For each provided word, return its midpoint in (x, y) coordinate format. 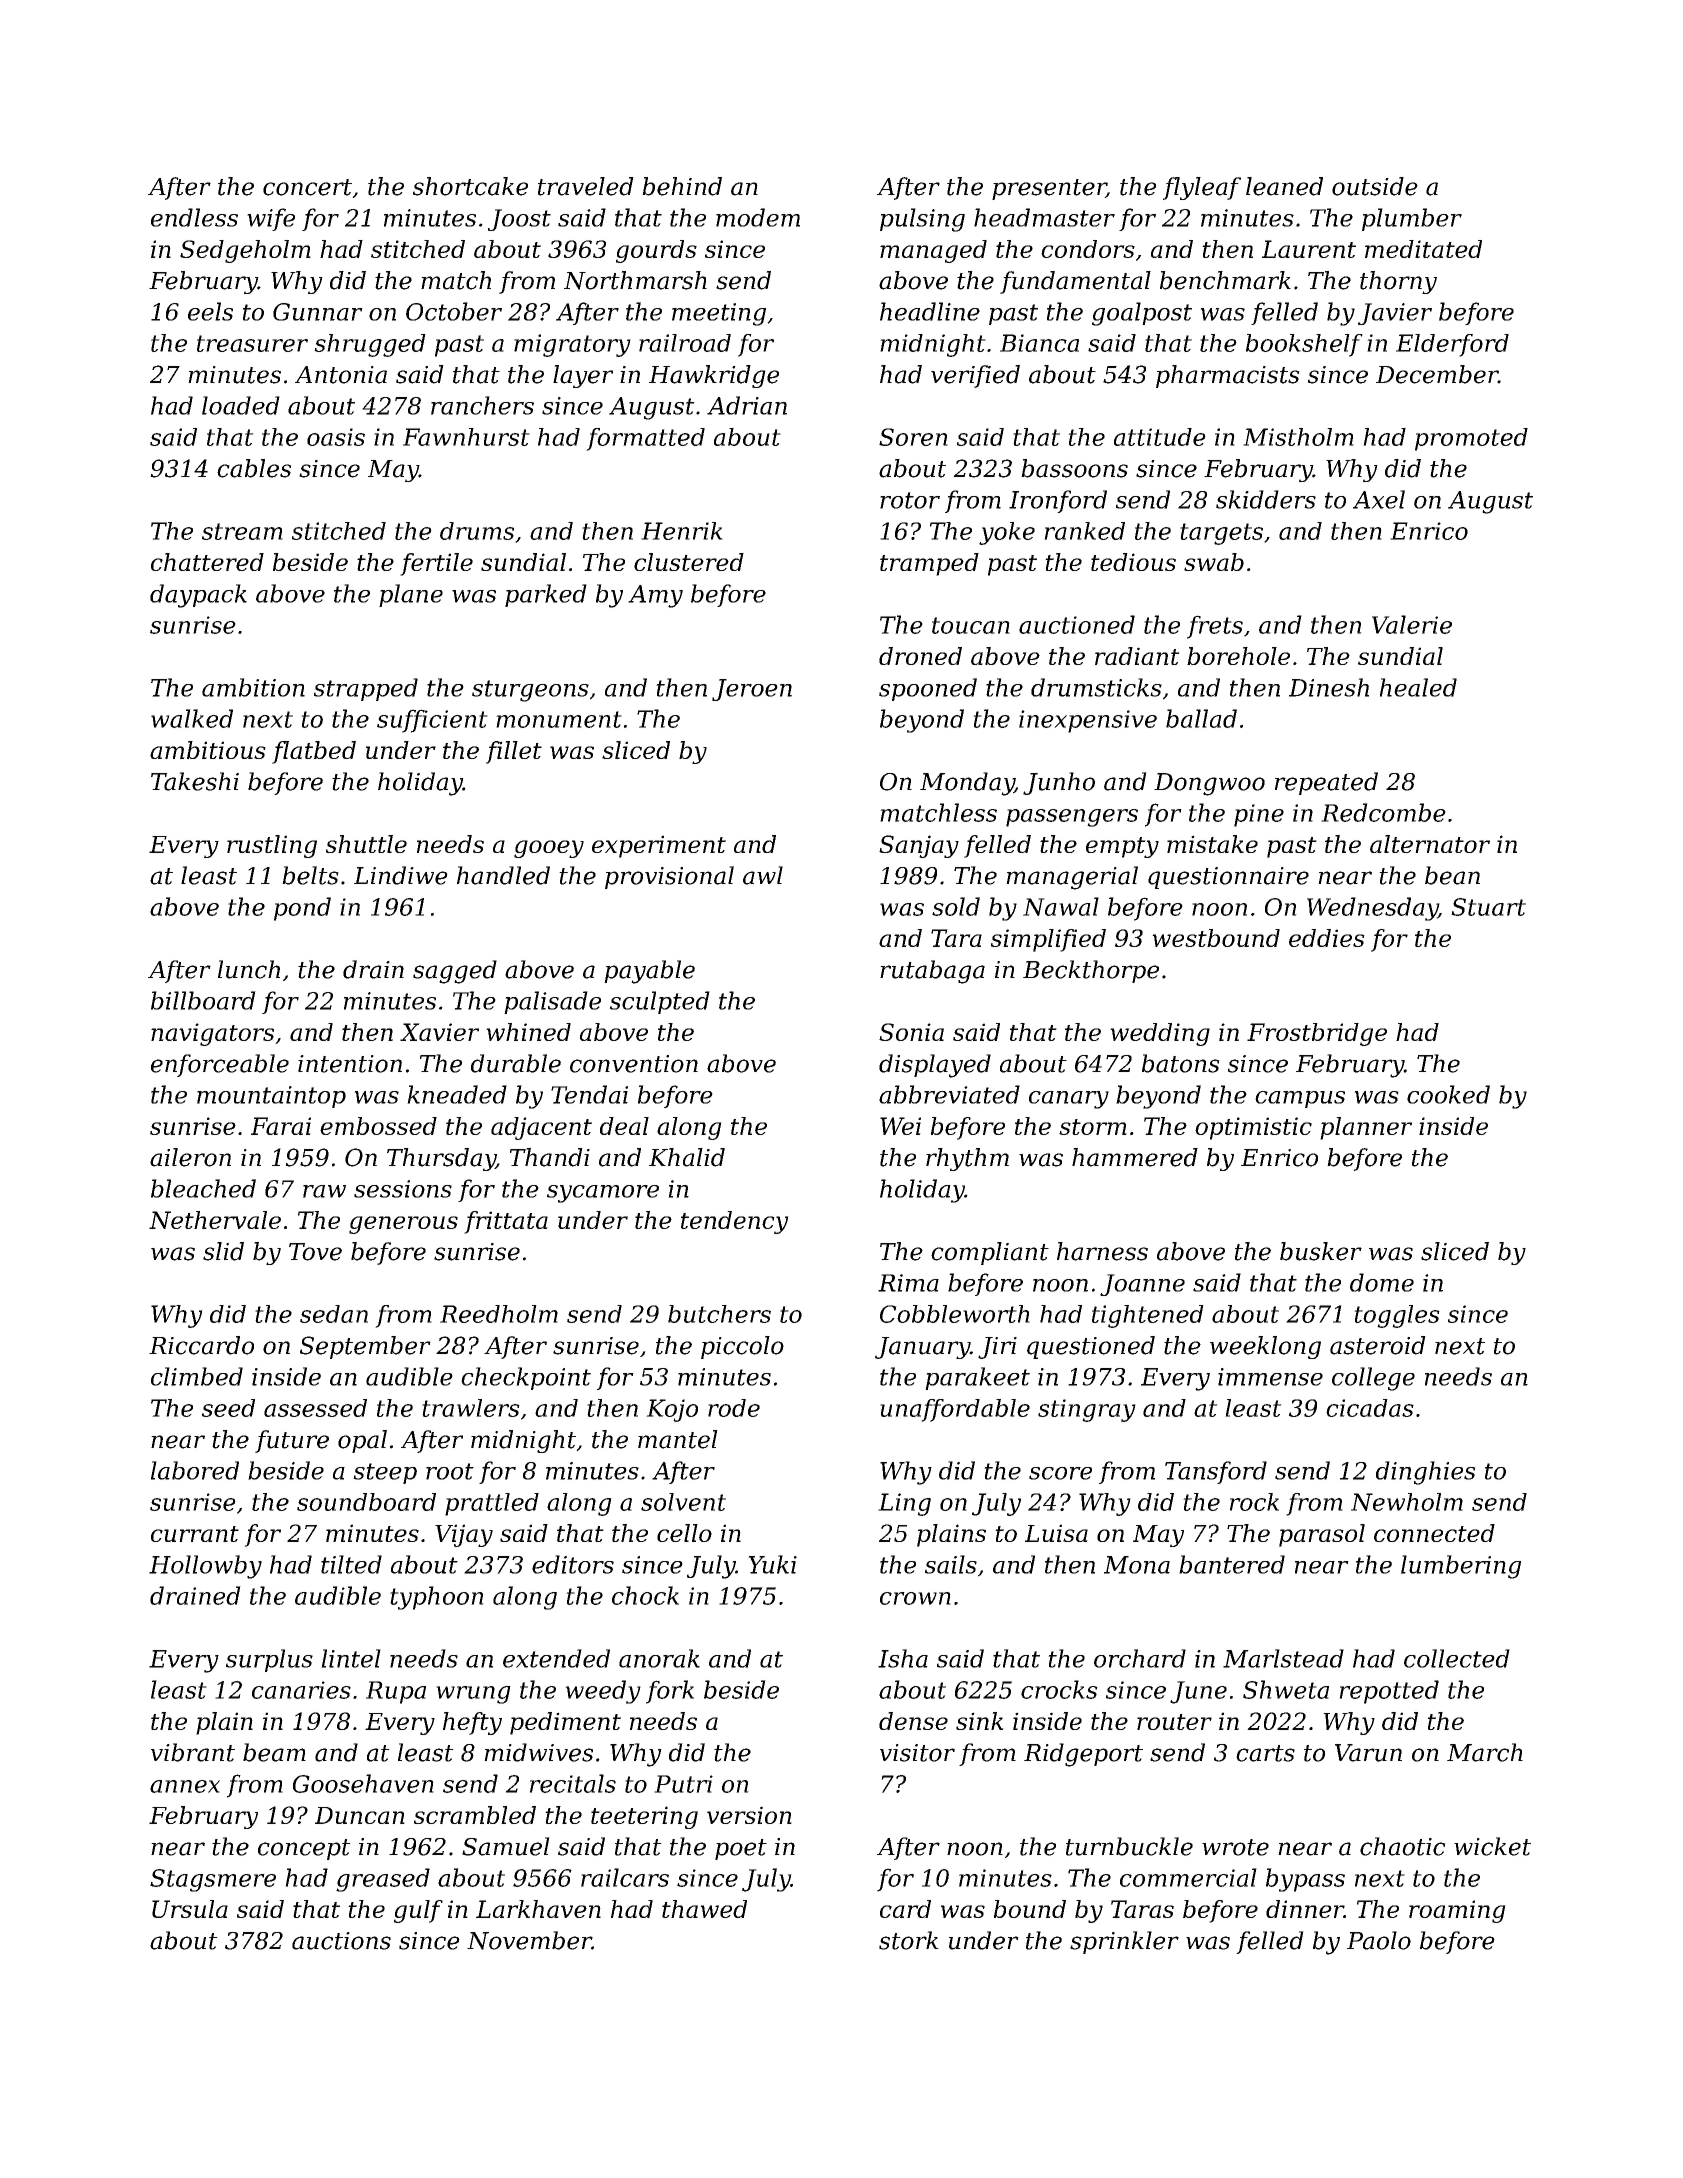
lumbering (1461, 1567)
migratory (572, 345)
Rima (908, 1283)
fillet (514, 752)
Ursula (190, 1909)
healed (1418, 687)
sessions (403, 1189)
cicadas (1370, 1408)
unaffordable (955, 1410)
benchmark (1225, 280)
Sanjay (919, 846)
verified (975, 376)
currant (195, 1534)
